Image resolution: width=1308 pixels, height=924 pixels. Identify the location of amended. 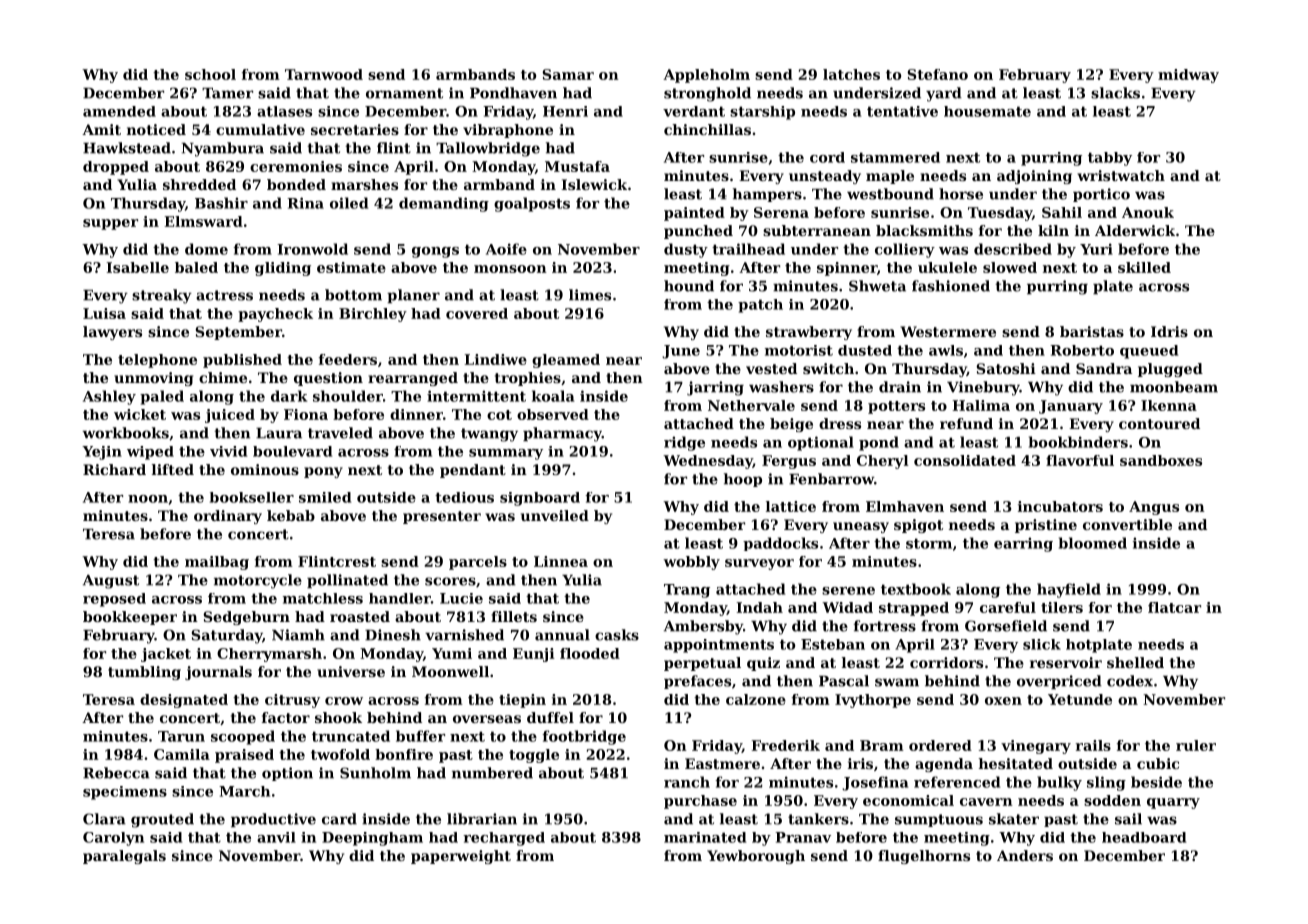
(119, 111).
